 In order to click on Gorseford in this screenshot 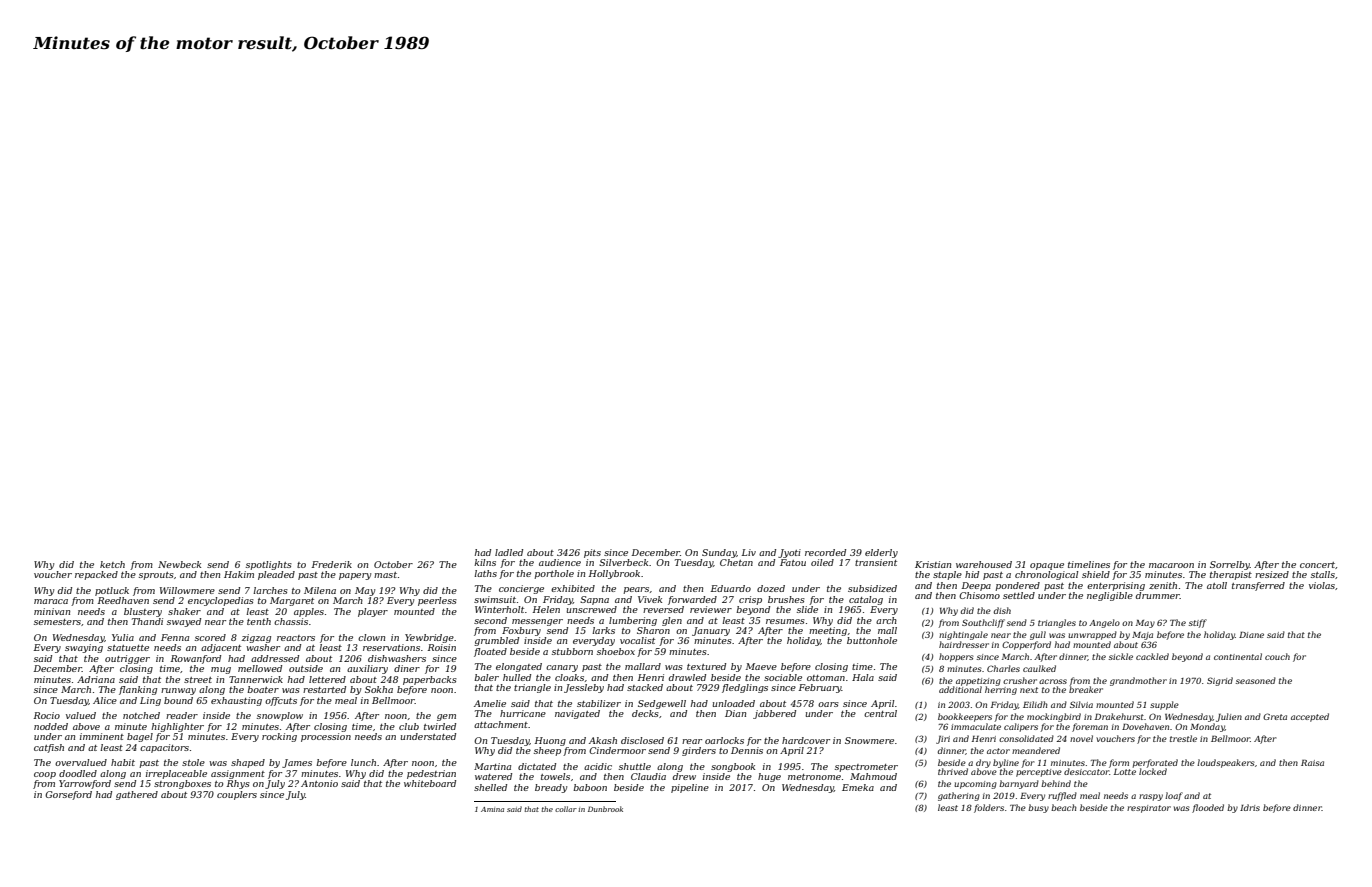, I will do `click(68, 795)`.
